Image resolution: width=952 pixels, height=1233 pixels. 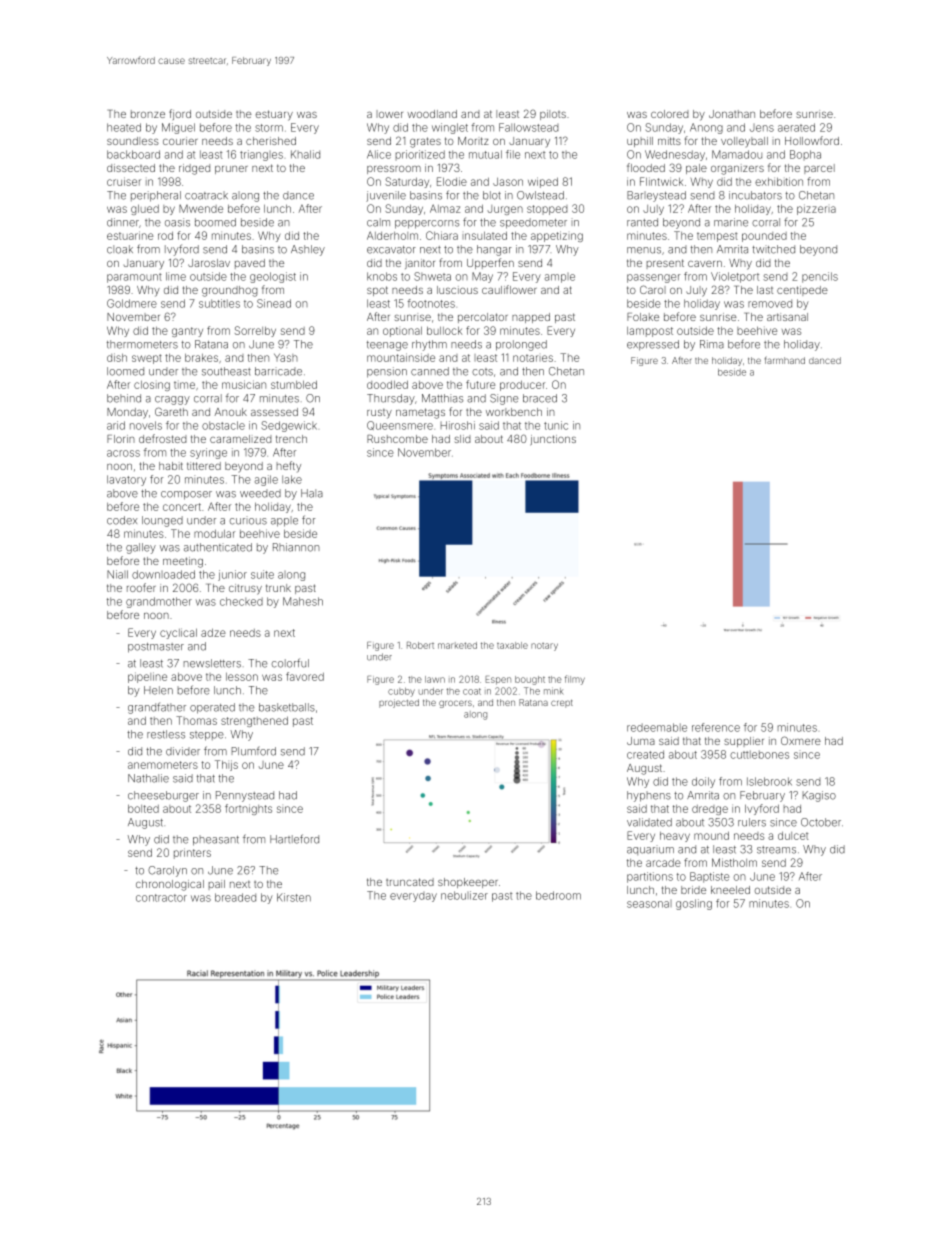 I want to click on junctions, so click(x=553, y=440).
